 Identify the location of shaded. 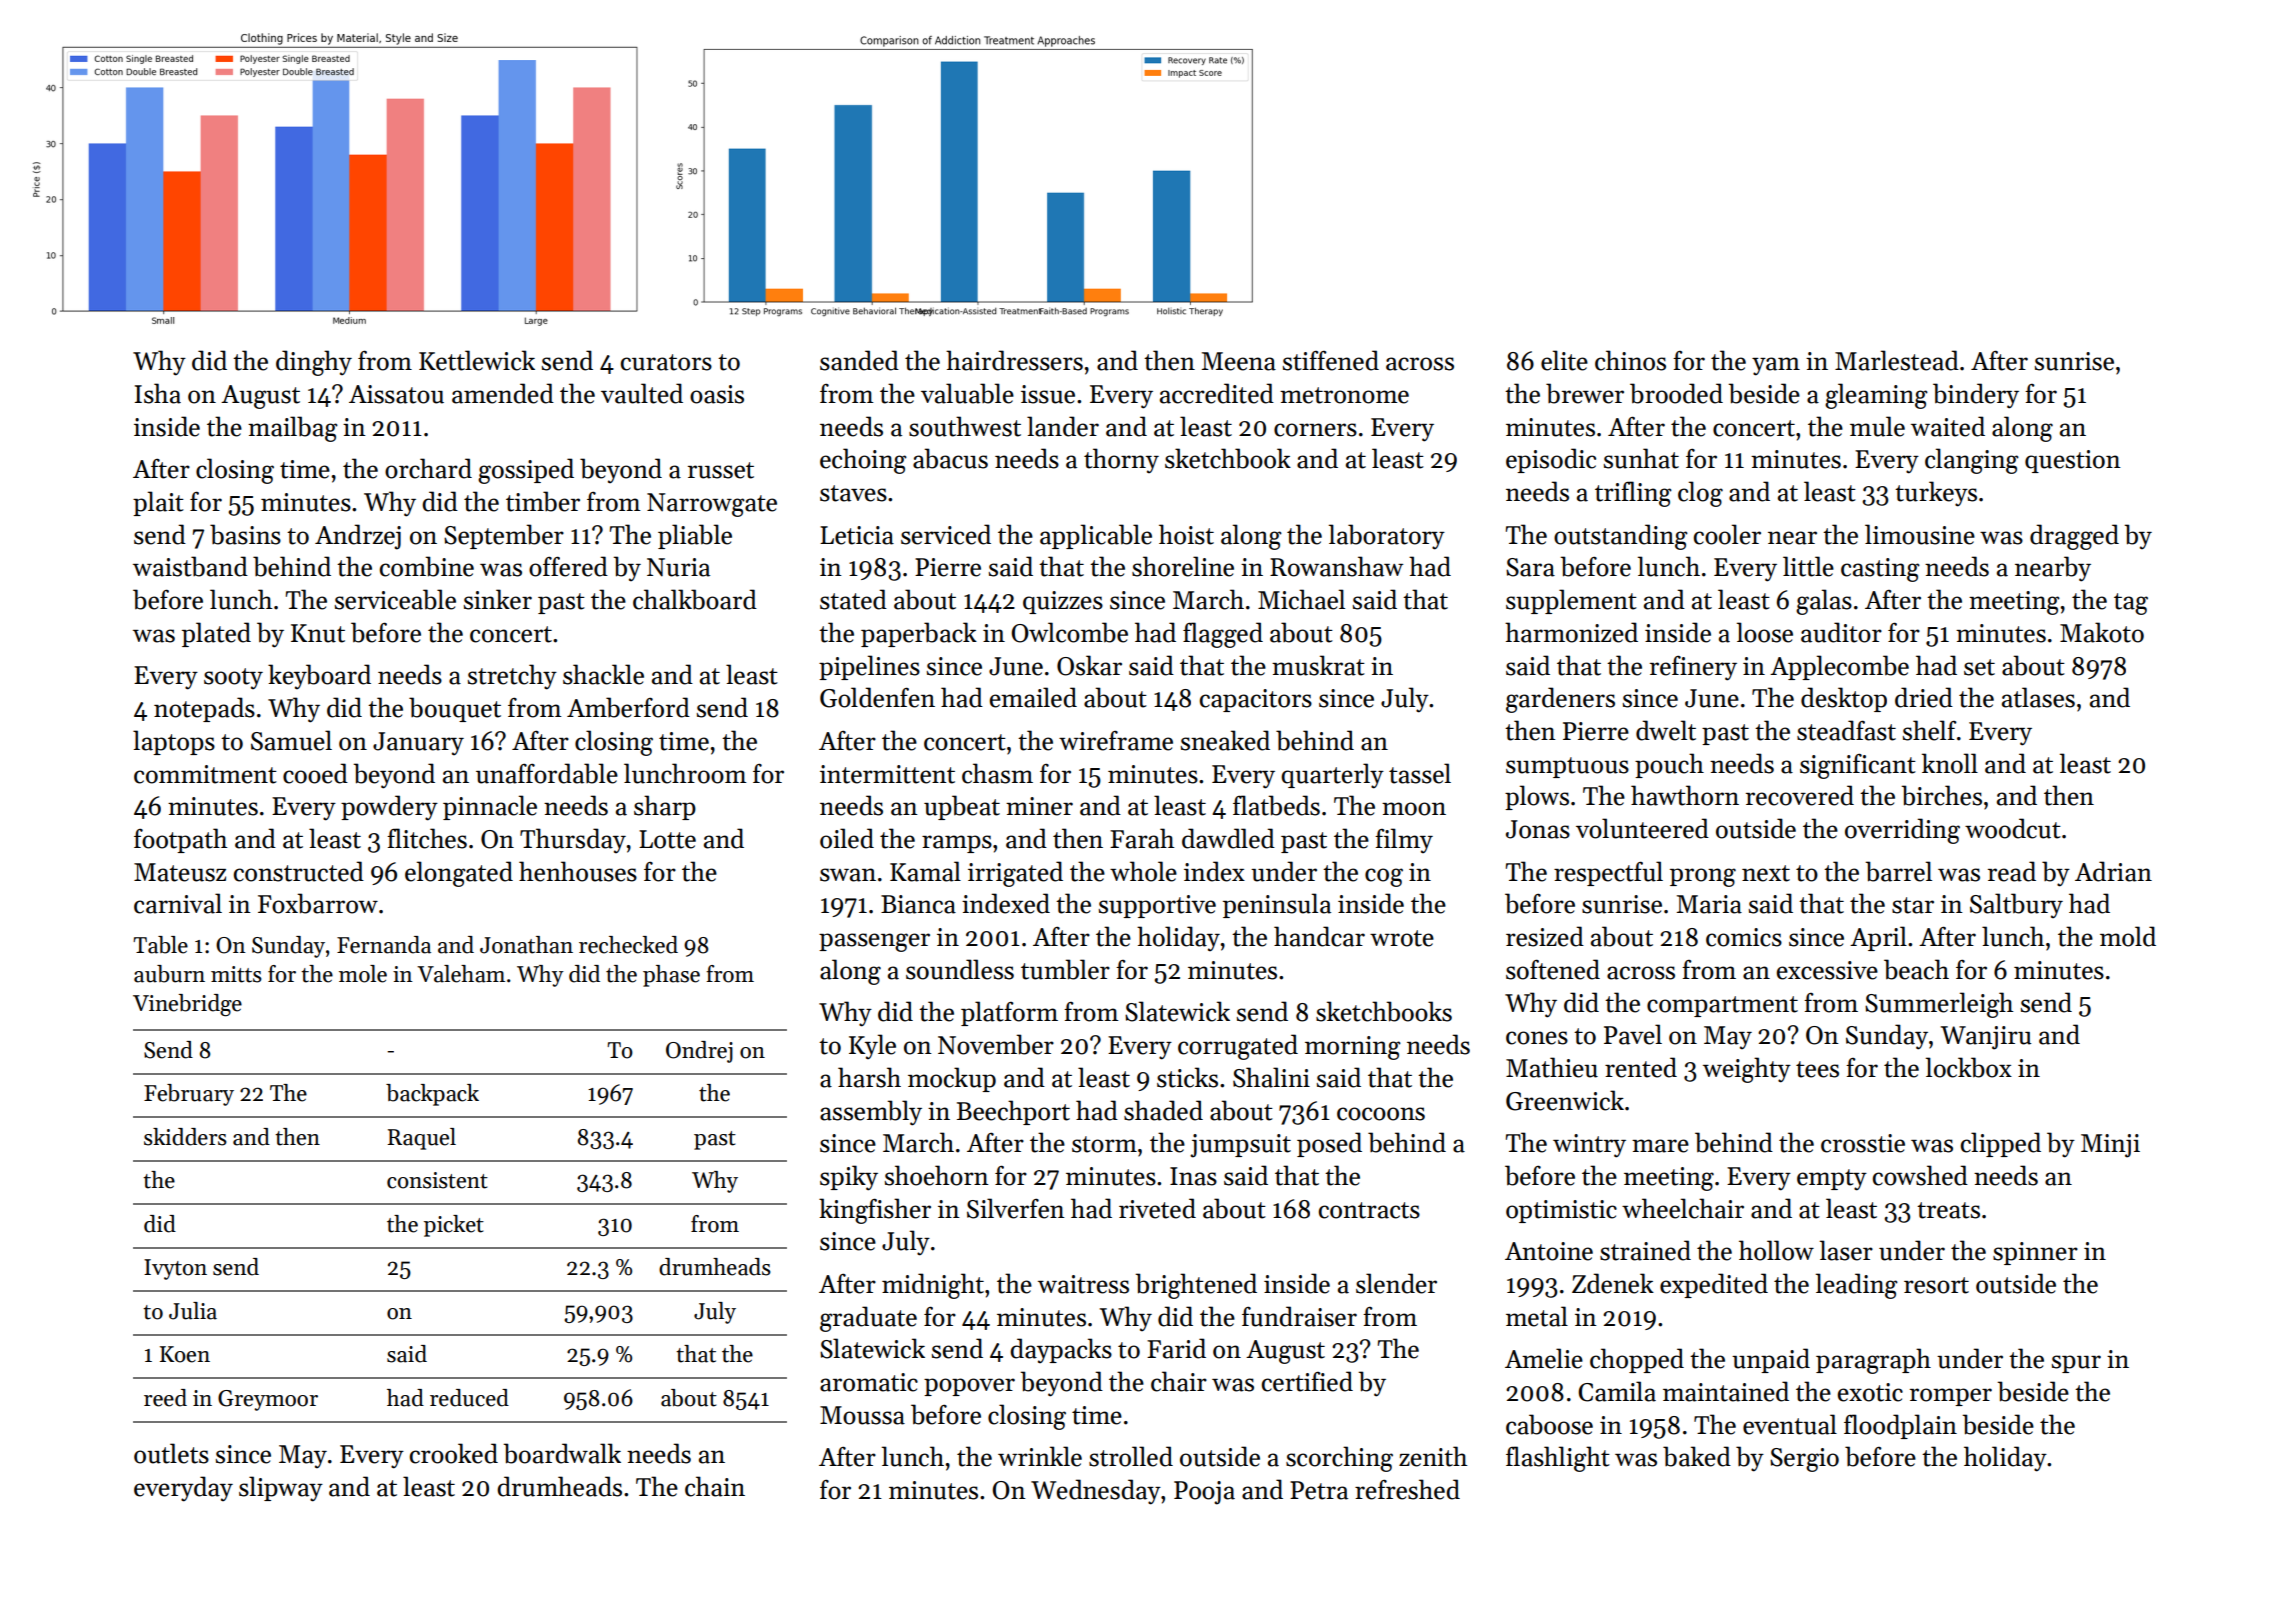
(1163, 1110).
